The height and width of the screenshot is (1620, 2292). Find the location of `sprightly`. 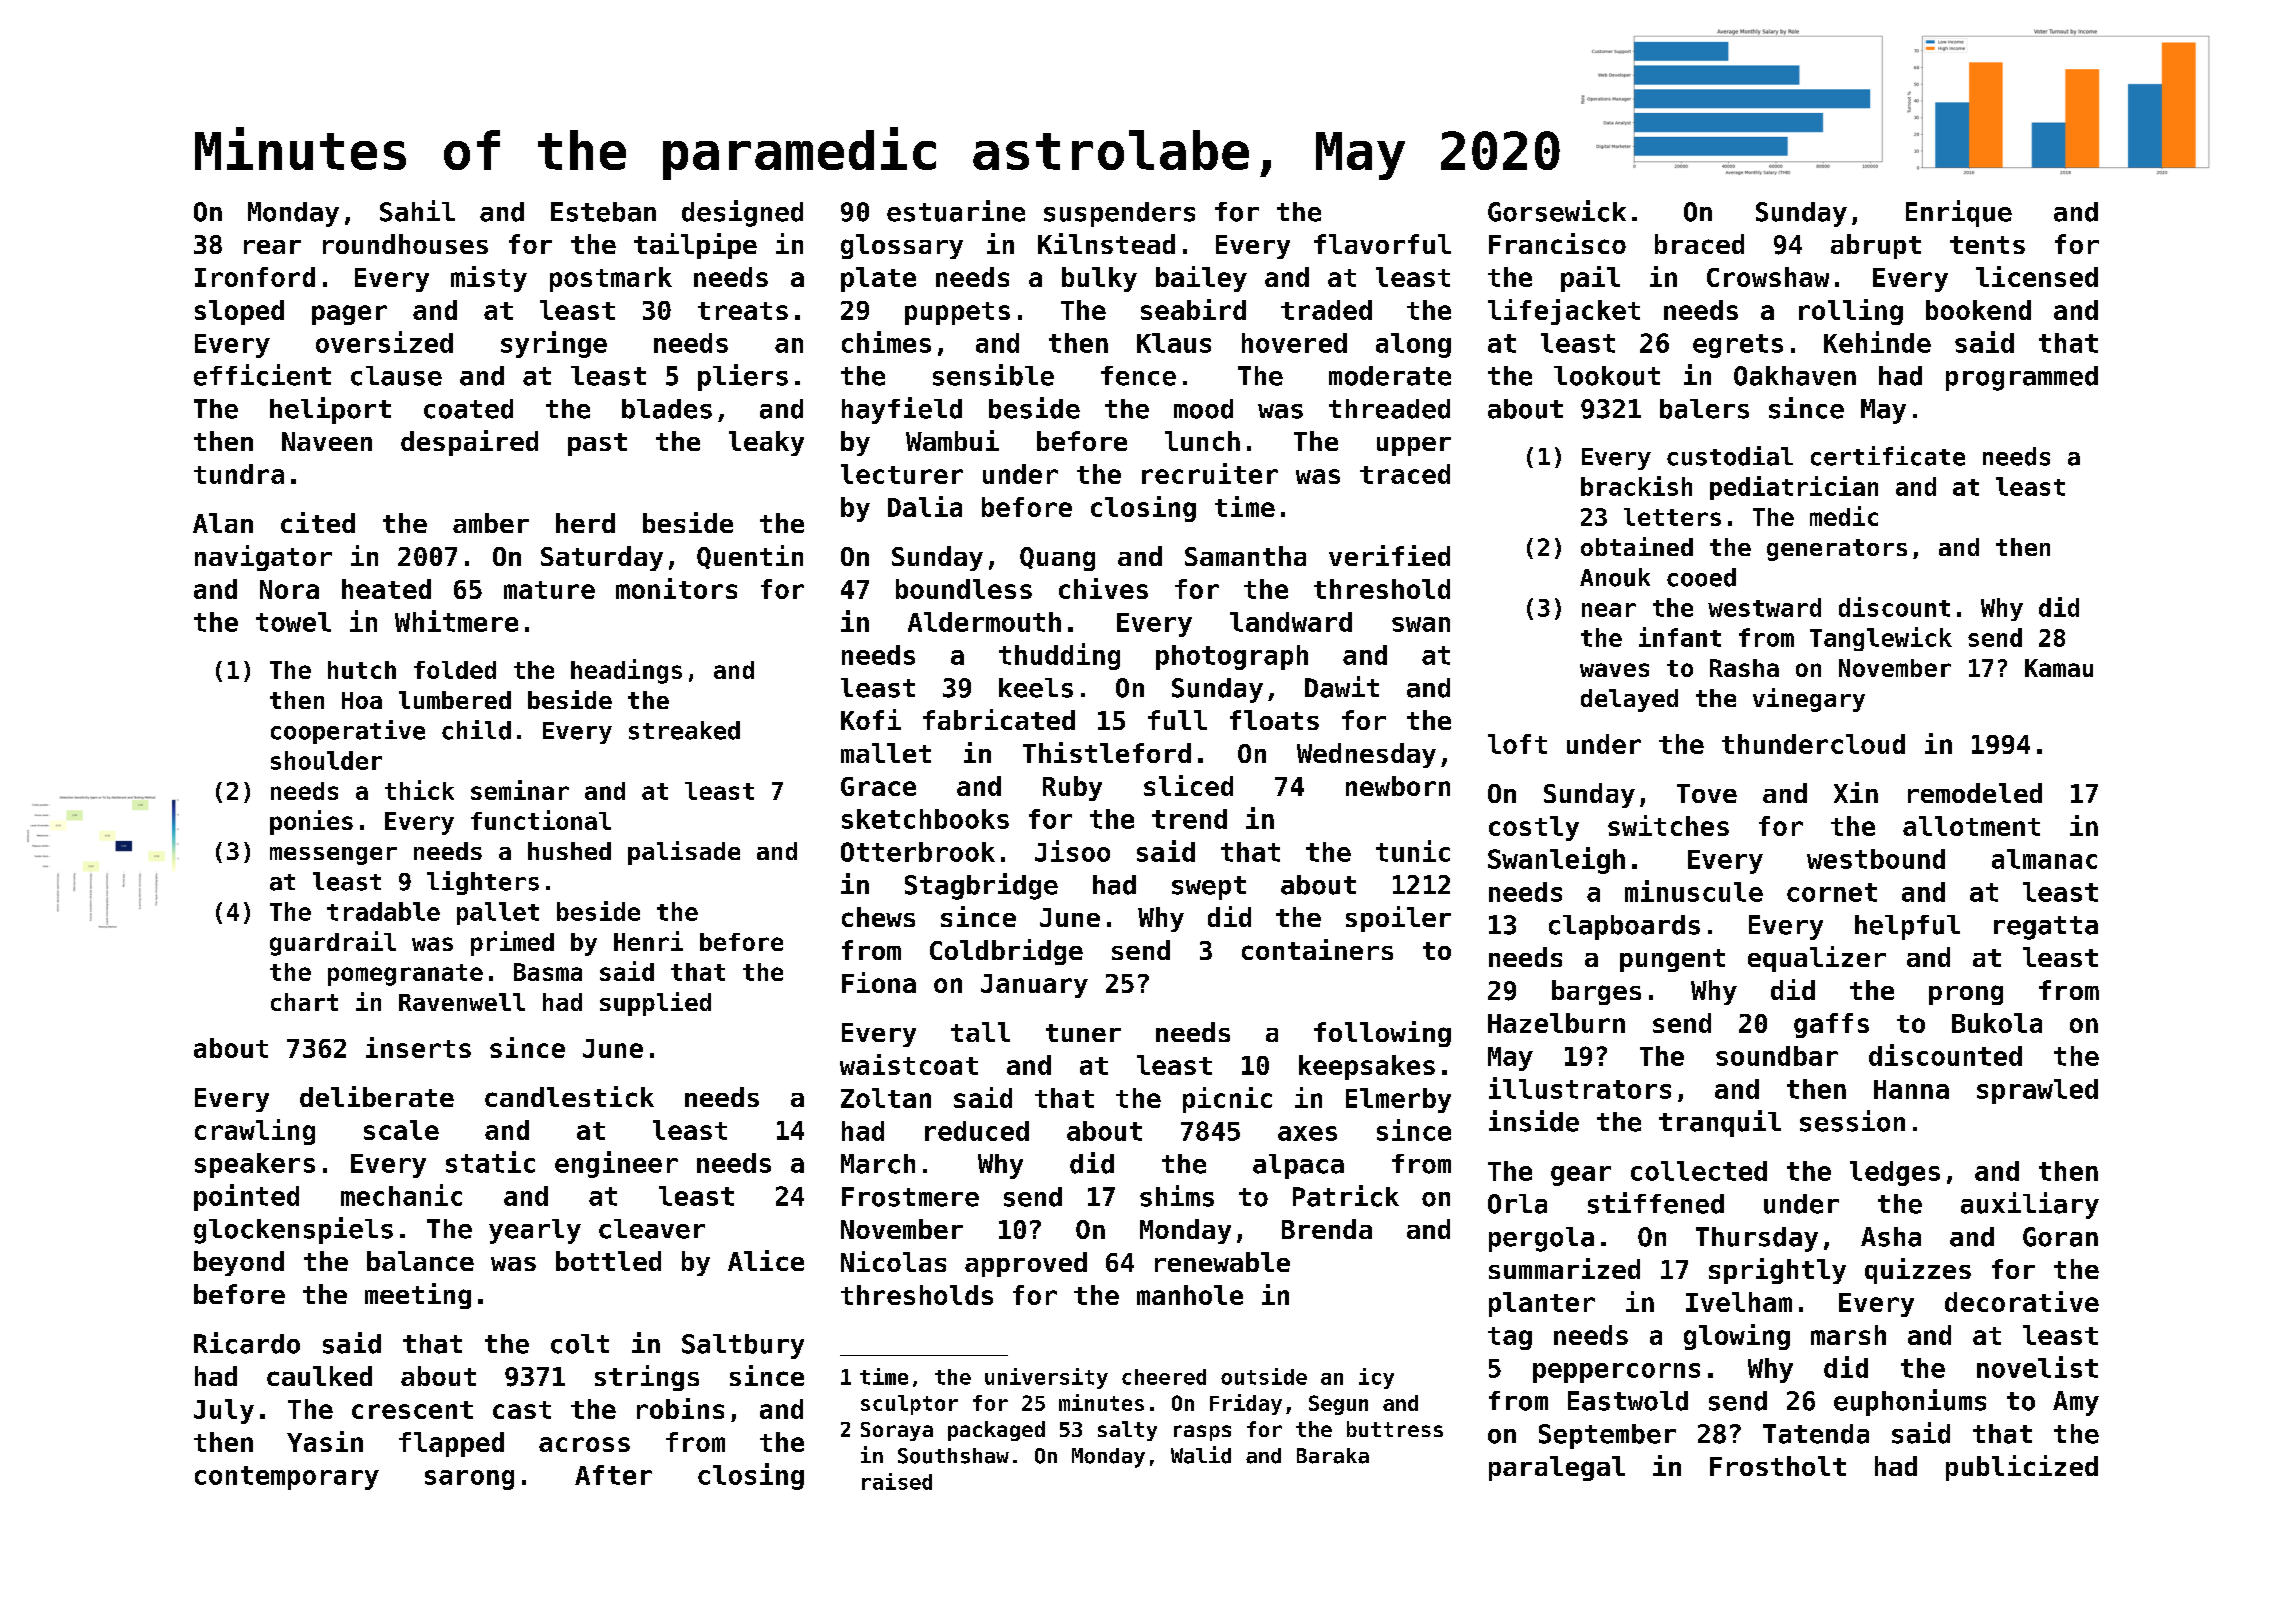

sprightly is located at coordinates (1777, 1271).
